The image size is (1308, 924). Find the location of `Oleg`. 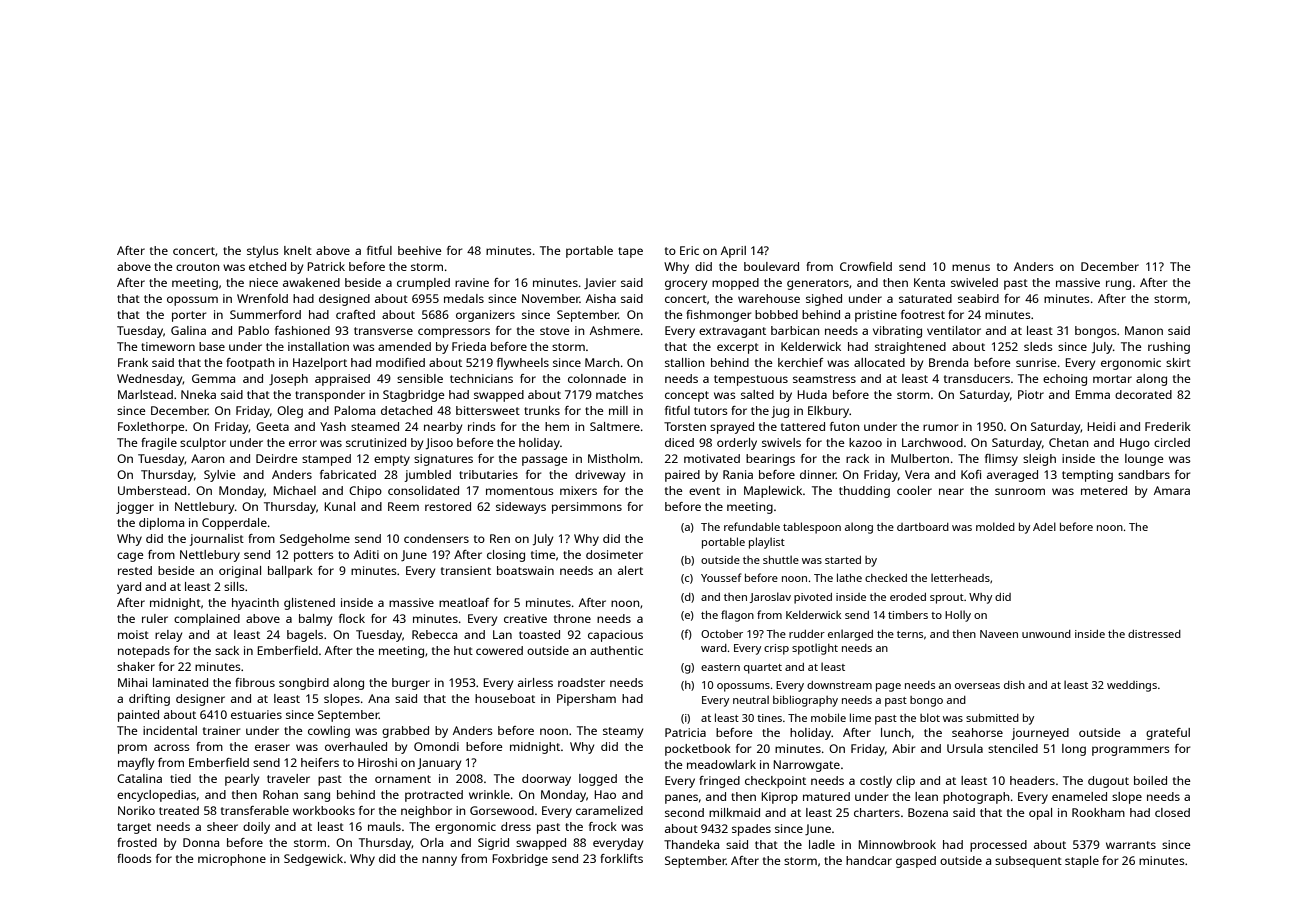

Oleg is located at coordinates (290, 412).
